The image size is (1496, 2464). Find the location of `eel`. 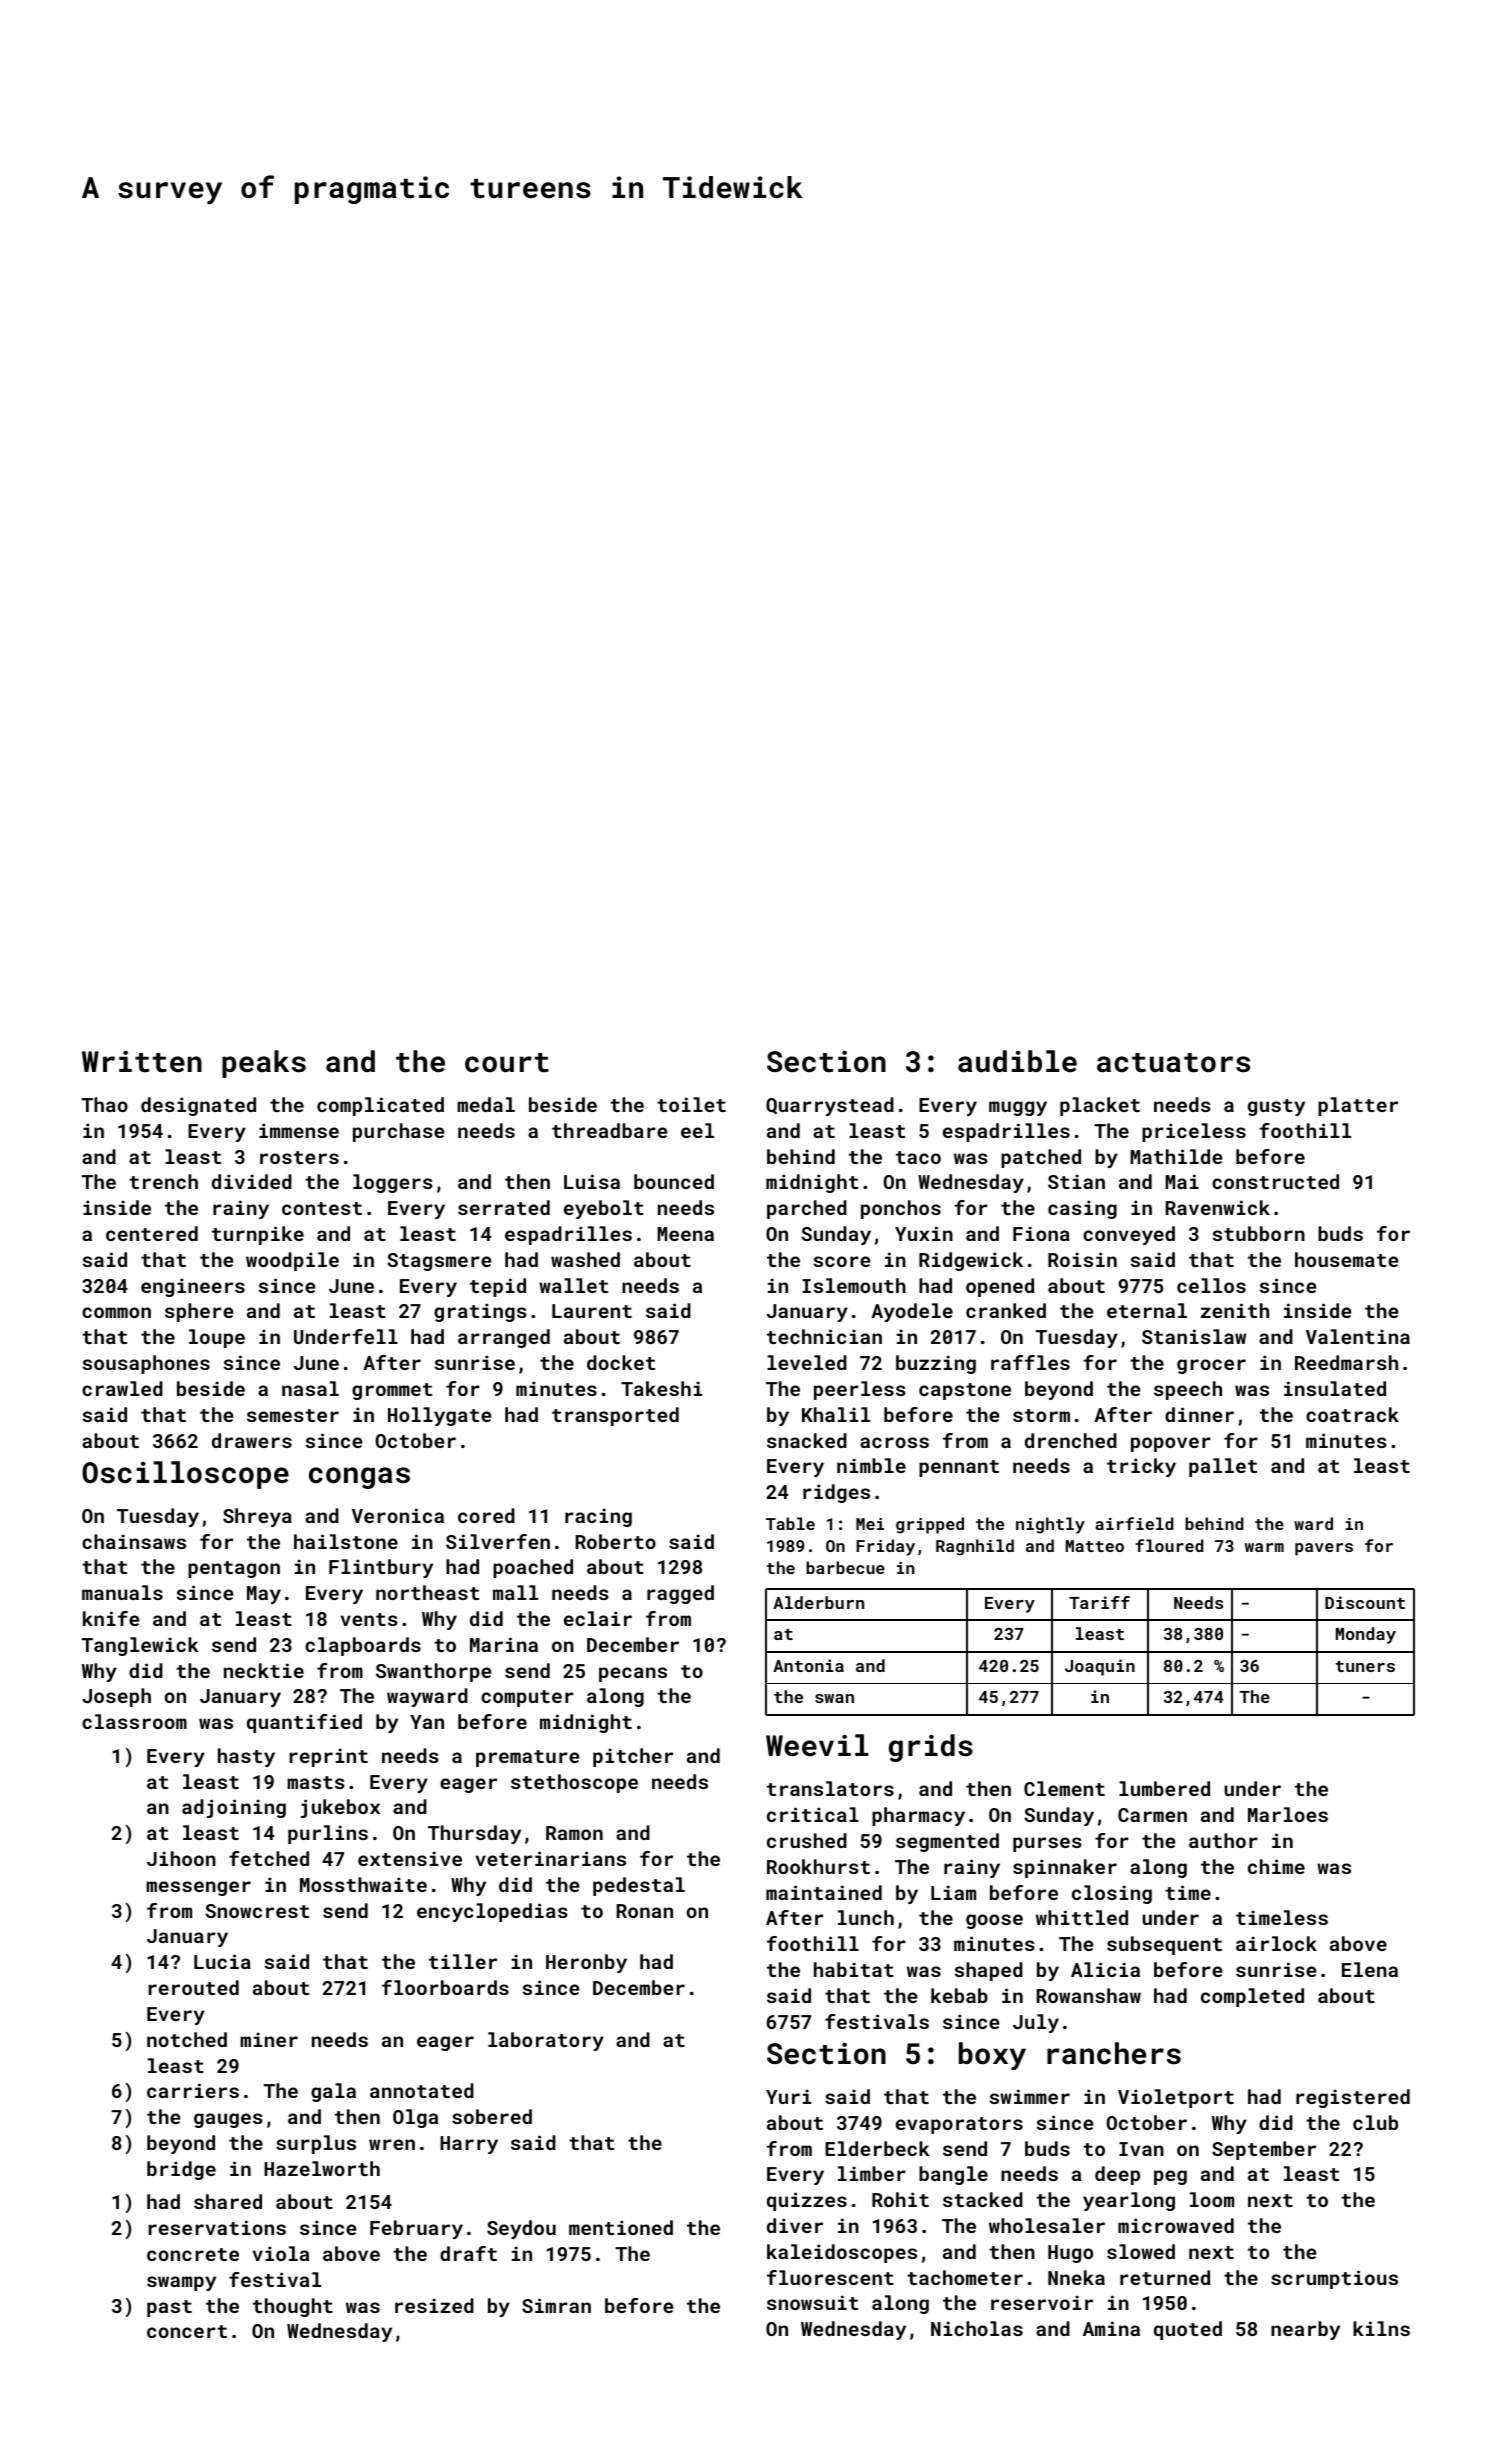

eel is located at coordinates (697, 1130).
